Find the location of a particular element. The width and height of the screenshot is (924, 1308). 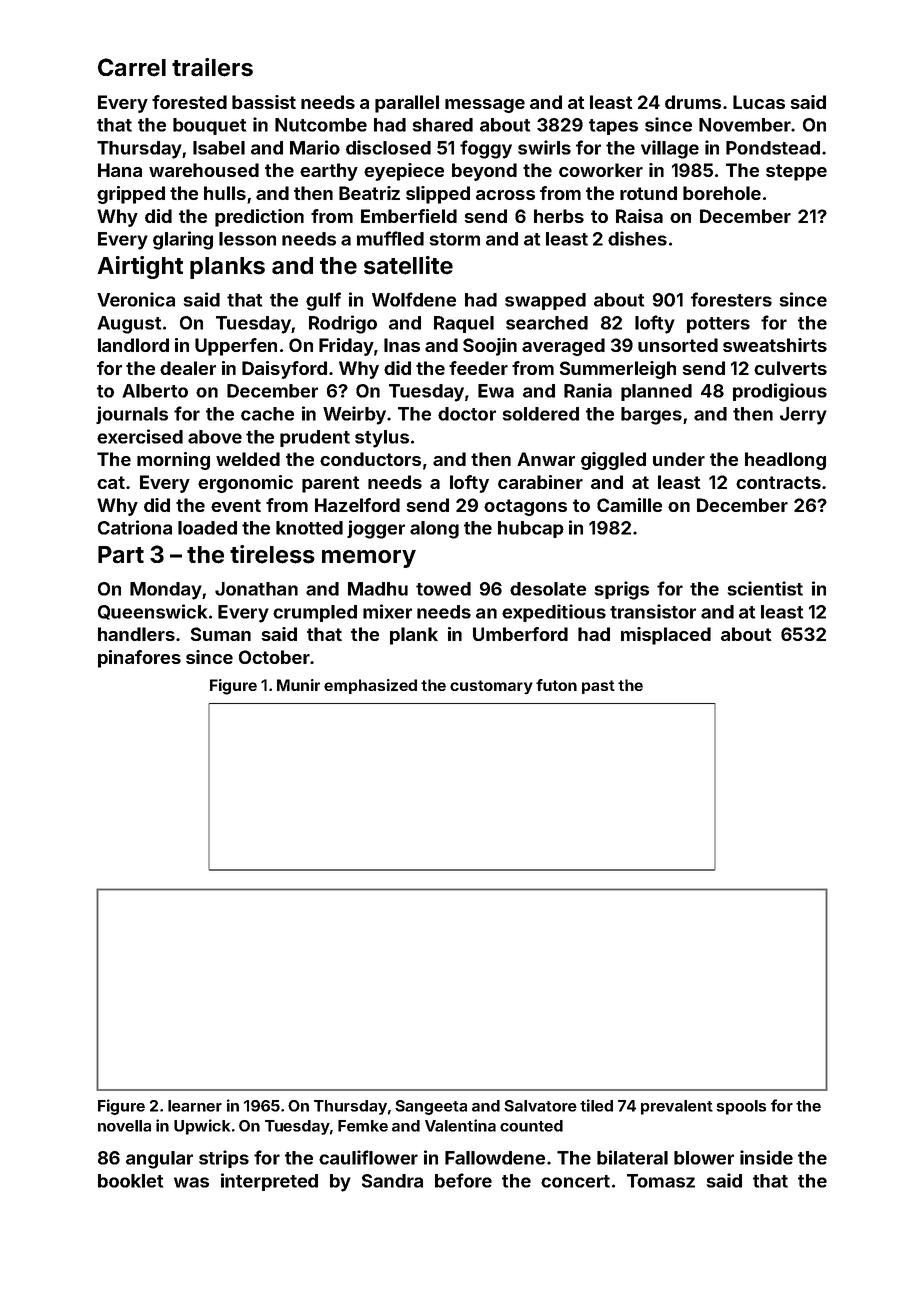

before is located at coordinates (463, 1180).
